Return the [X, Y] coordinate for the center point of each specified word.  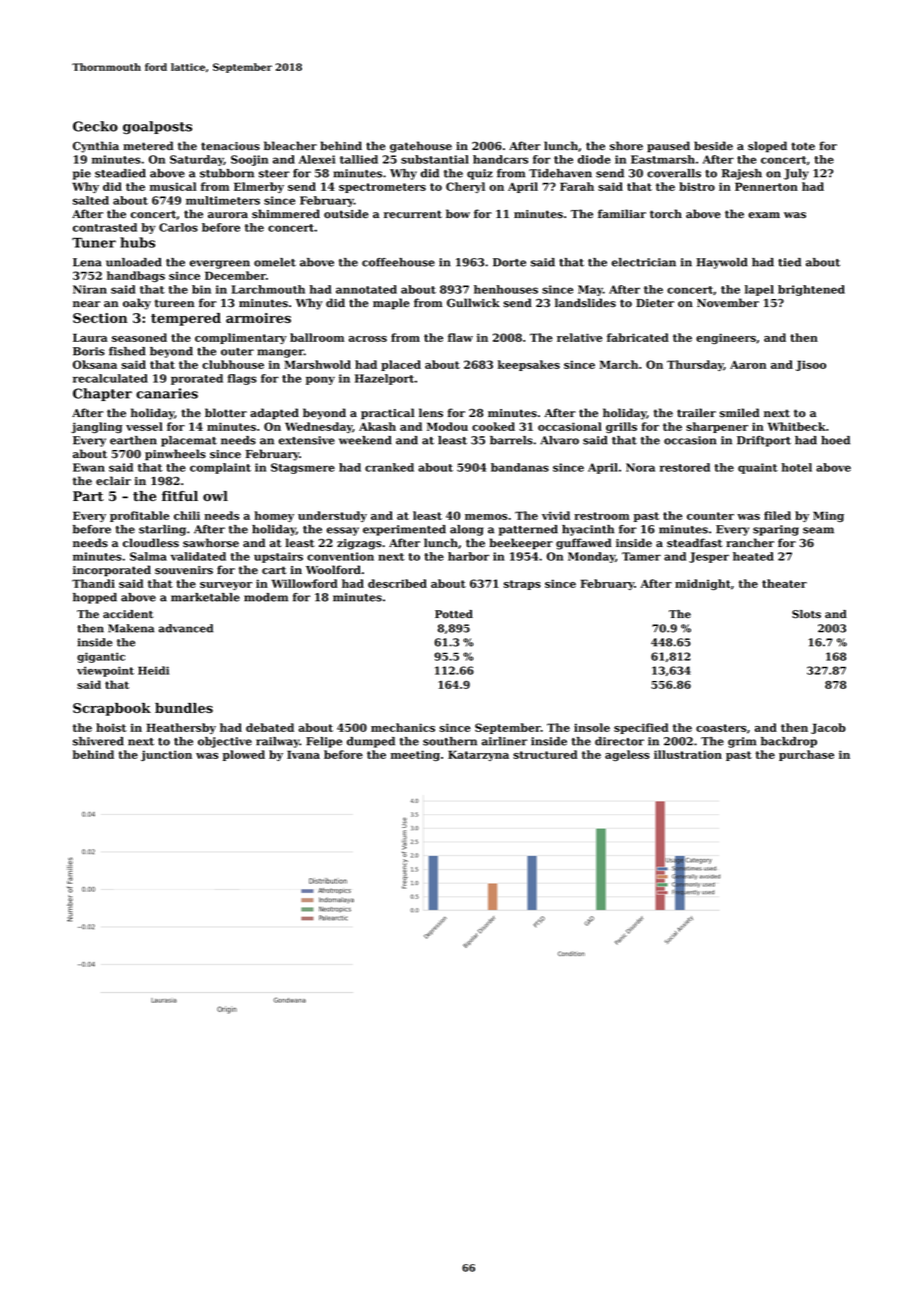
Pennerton [766, 186]
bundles [184, 708]
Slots [806, 614]
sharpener [717, 427]
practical [388, 414]
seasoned [139, 337]
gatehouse [421, 147]
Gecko [95, 126]
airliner [504, 741]
